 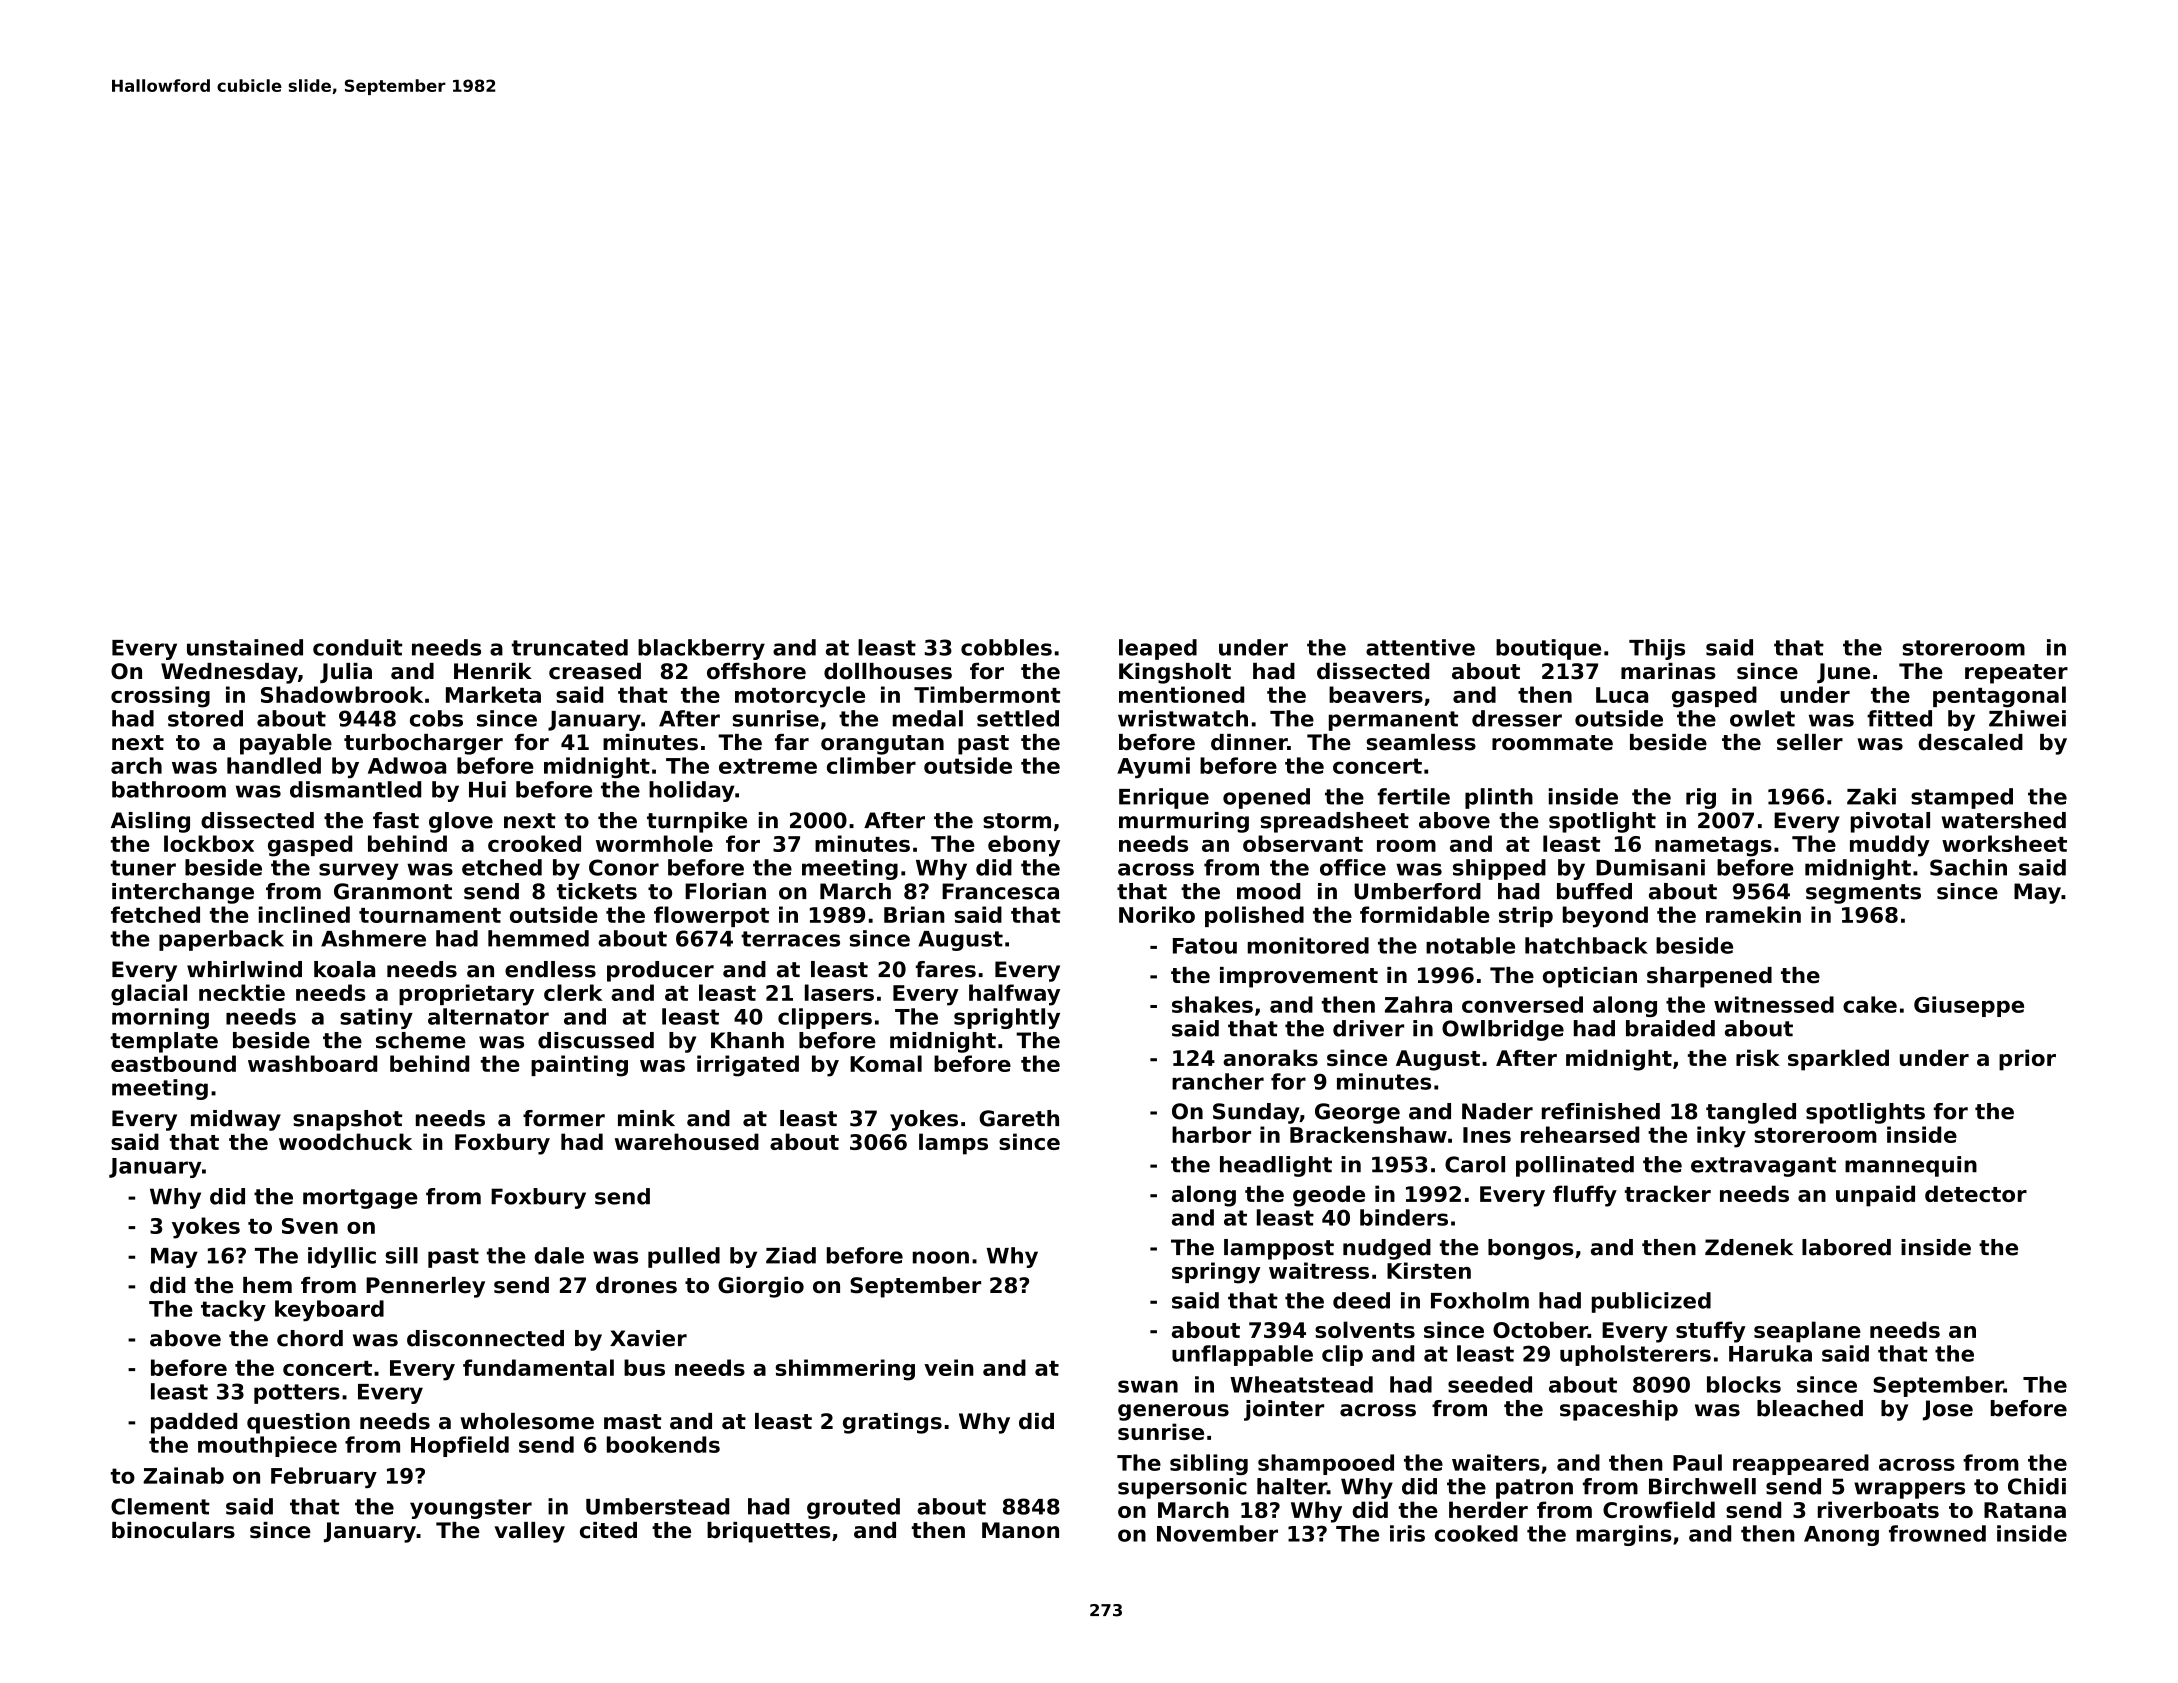 What do you see at coordinates (1218, 1081) in the image?
I see `rancher` at bounding box center [1218, 1081].
